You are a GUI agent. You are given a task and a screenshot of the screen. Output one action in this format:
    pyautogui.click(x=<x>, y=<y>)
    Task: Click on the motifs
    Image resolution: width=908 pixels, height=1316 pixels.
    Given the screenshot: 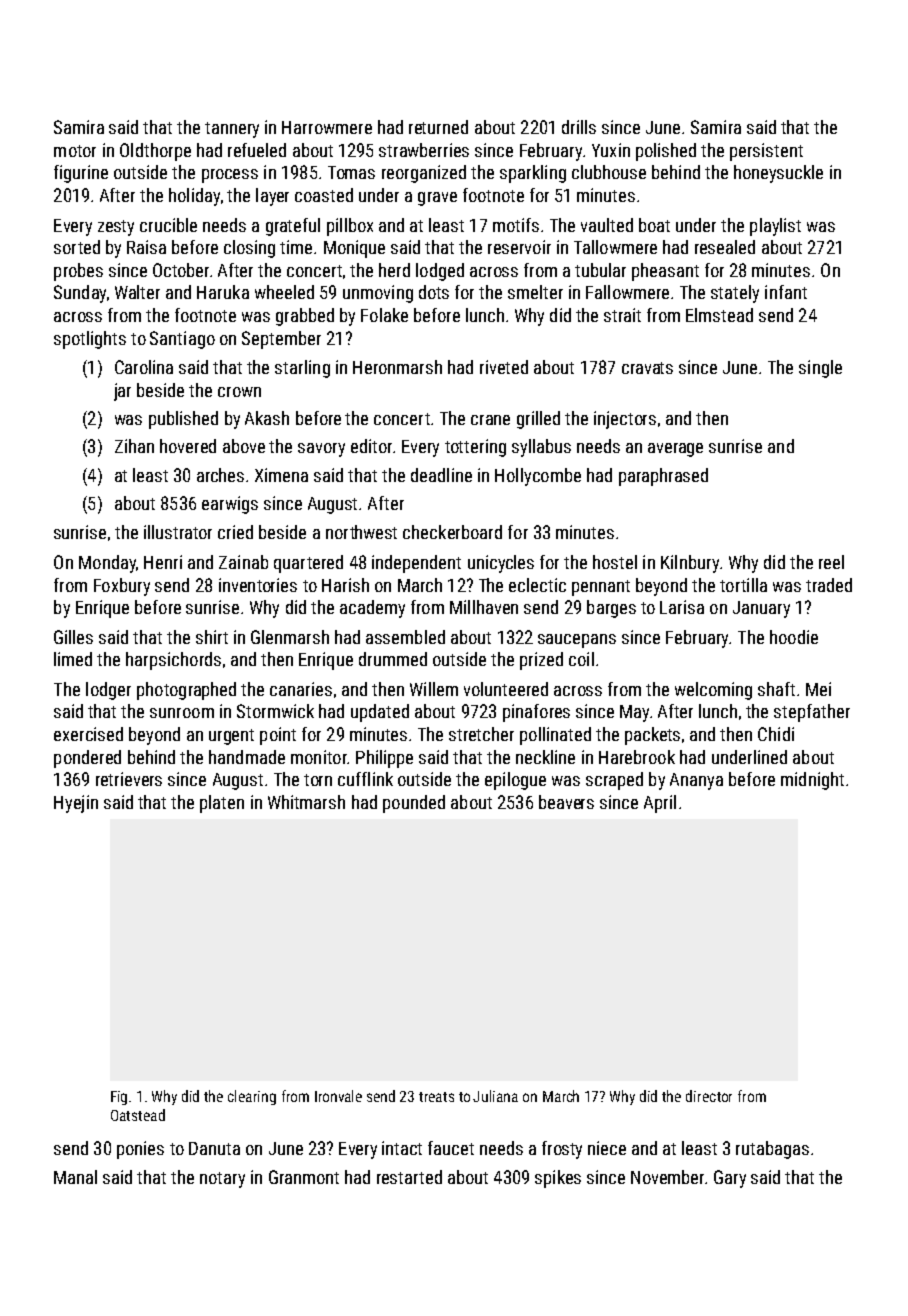 What is the action you would take?
    pyautogui.click(x=516, y=225)
